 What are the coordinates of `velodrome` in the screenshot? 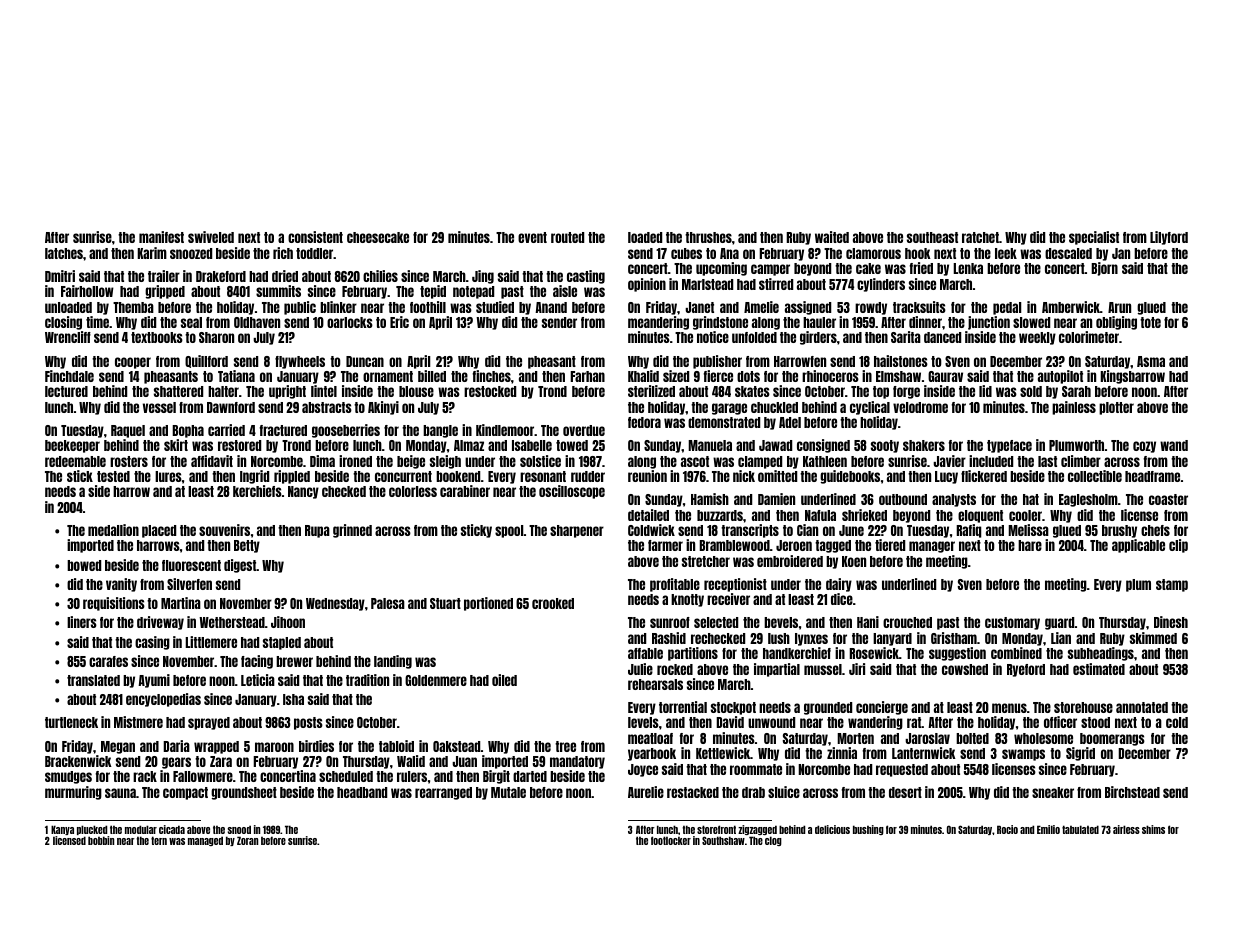 It's located at (920, 407).
